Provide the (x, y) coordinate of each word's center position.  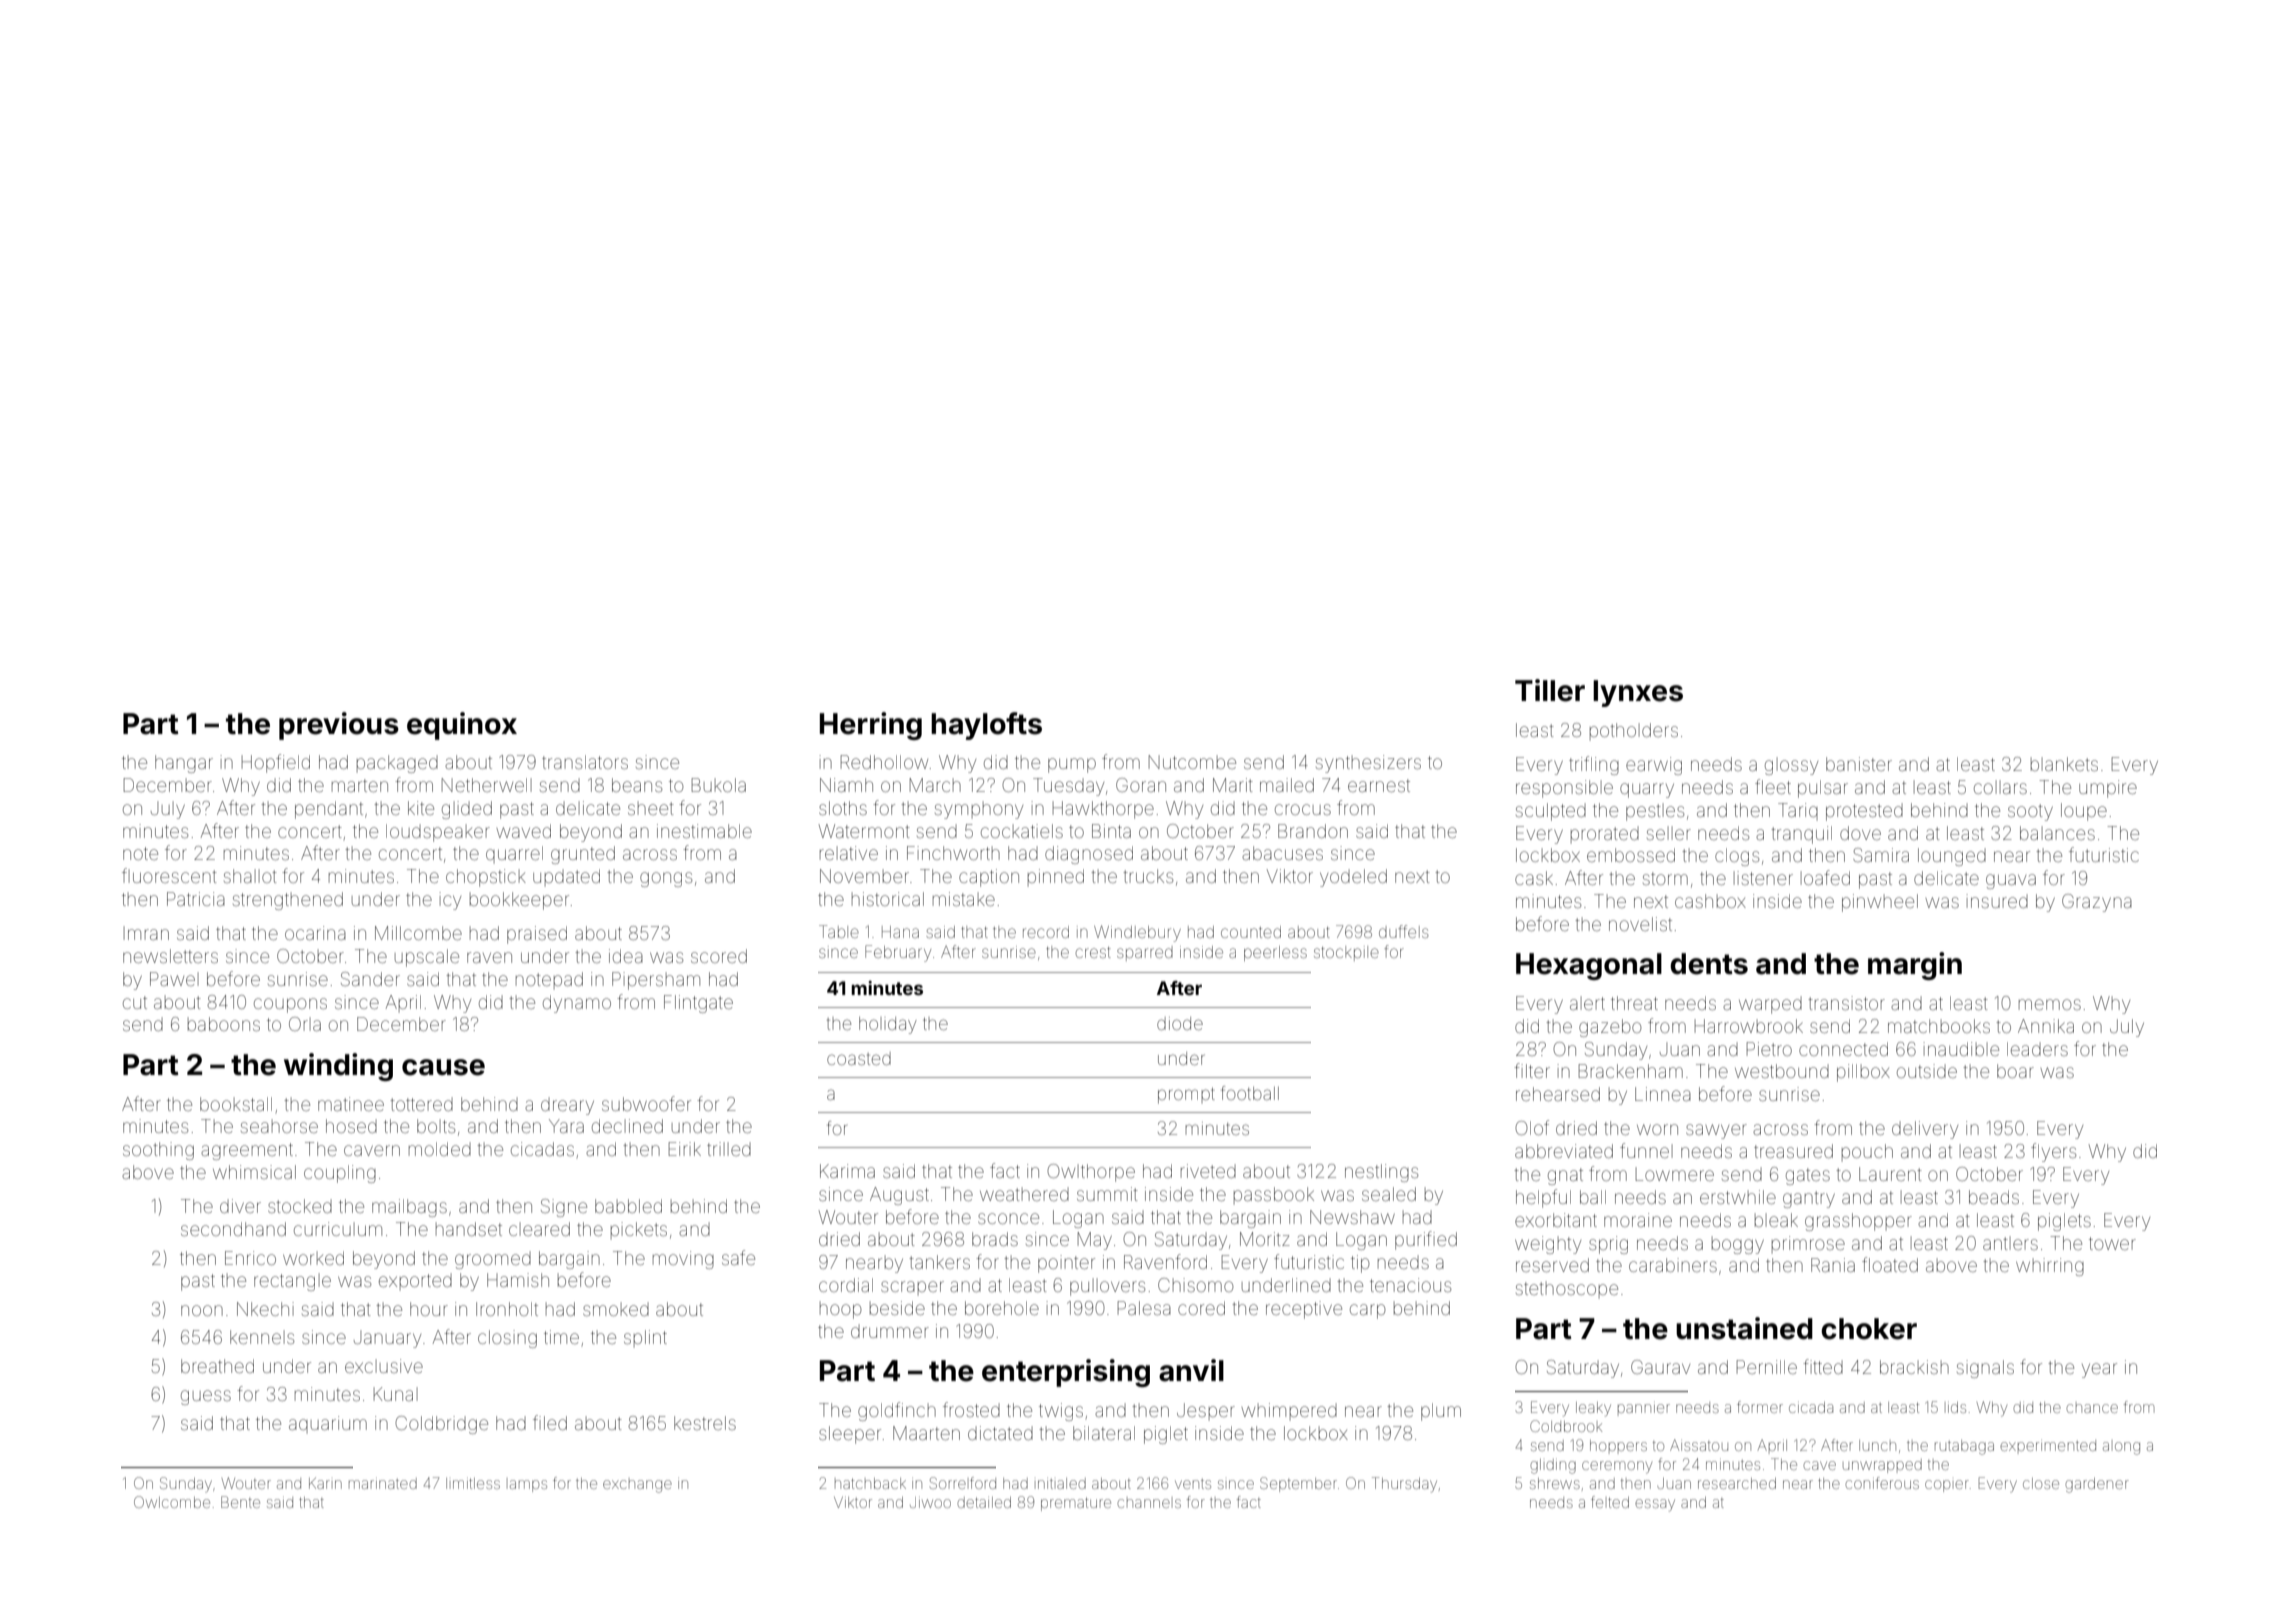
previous (339, 726)
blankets (2064, 764)
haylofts (986, 726)
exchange (637, 1486)
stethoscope (1567, 1290)
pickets (639, 1230)
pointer (1066, 1264)
